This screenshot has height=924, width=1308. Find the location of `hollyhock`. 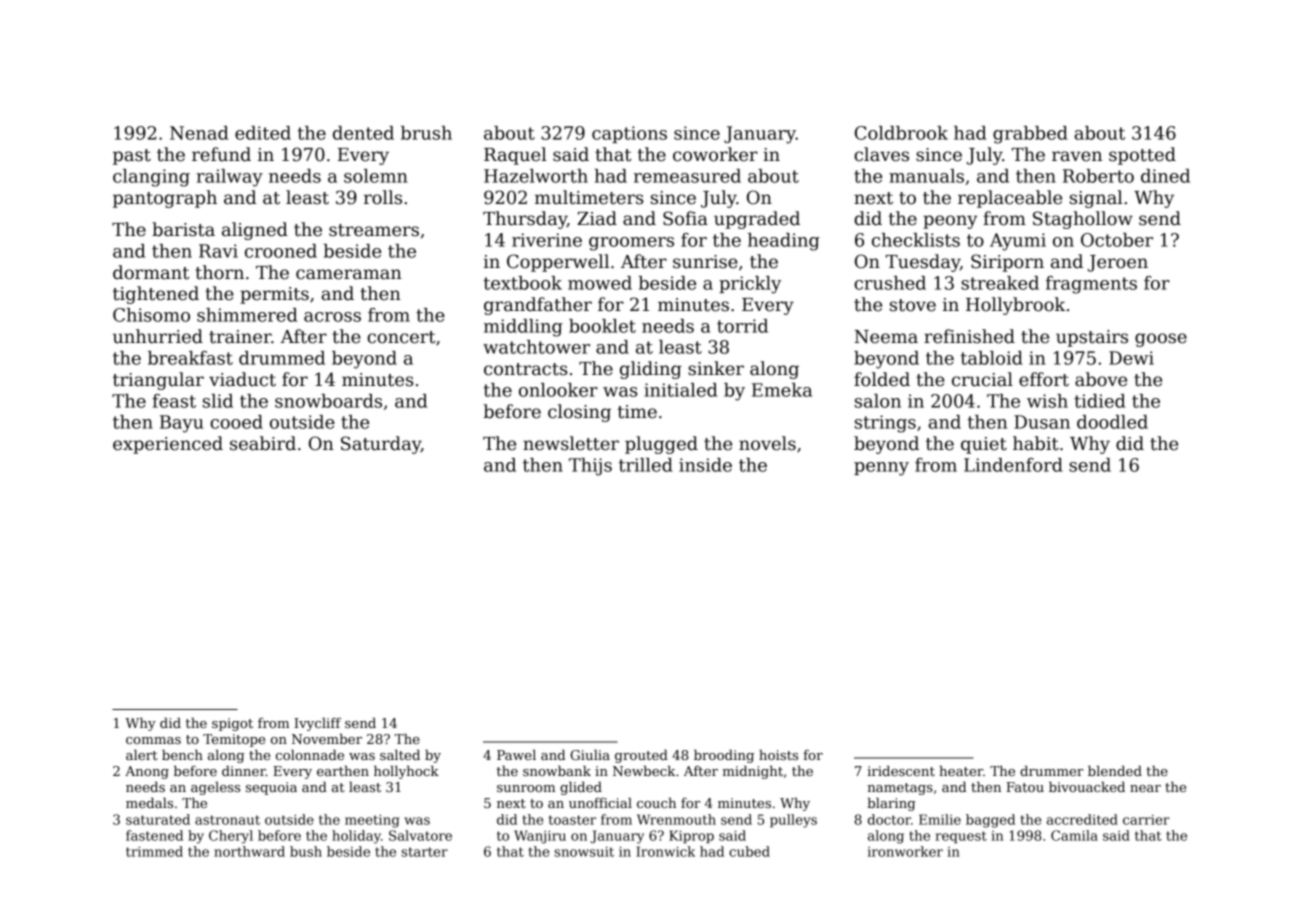

hollyhock is located at coordinates (406, 772).
